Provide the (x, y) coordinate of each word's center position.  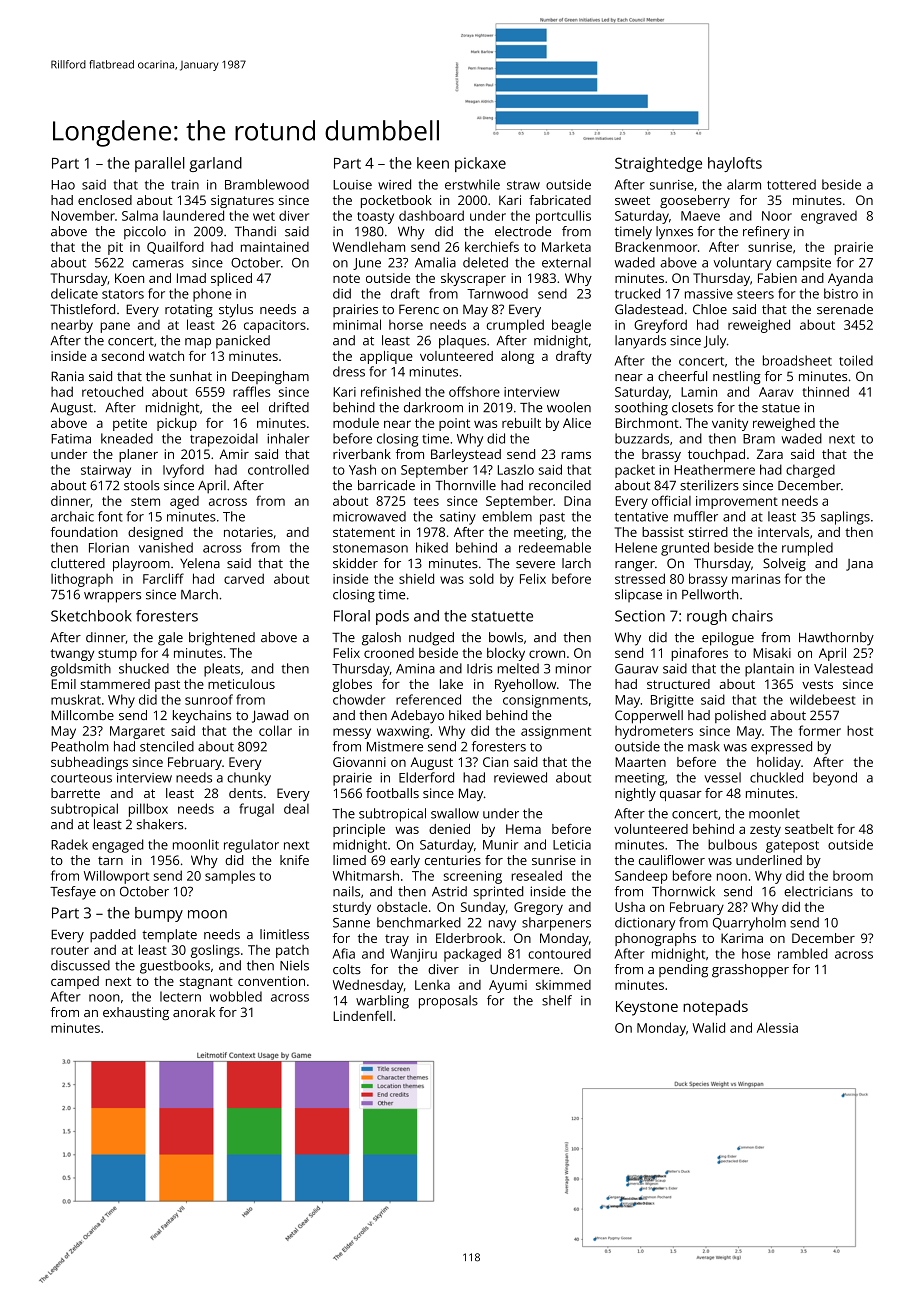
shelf (557, 1000)
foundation (84, 532)
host (860, 730)
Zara (770, 454)
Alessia (777, 1027)
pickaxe (480, 164)
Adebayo (417, 717)
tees (426, 501)
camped (75, 982)
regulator (251, 846)
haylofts (735, 164)
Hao (63, 185)
